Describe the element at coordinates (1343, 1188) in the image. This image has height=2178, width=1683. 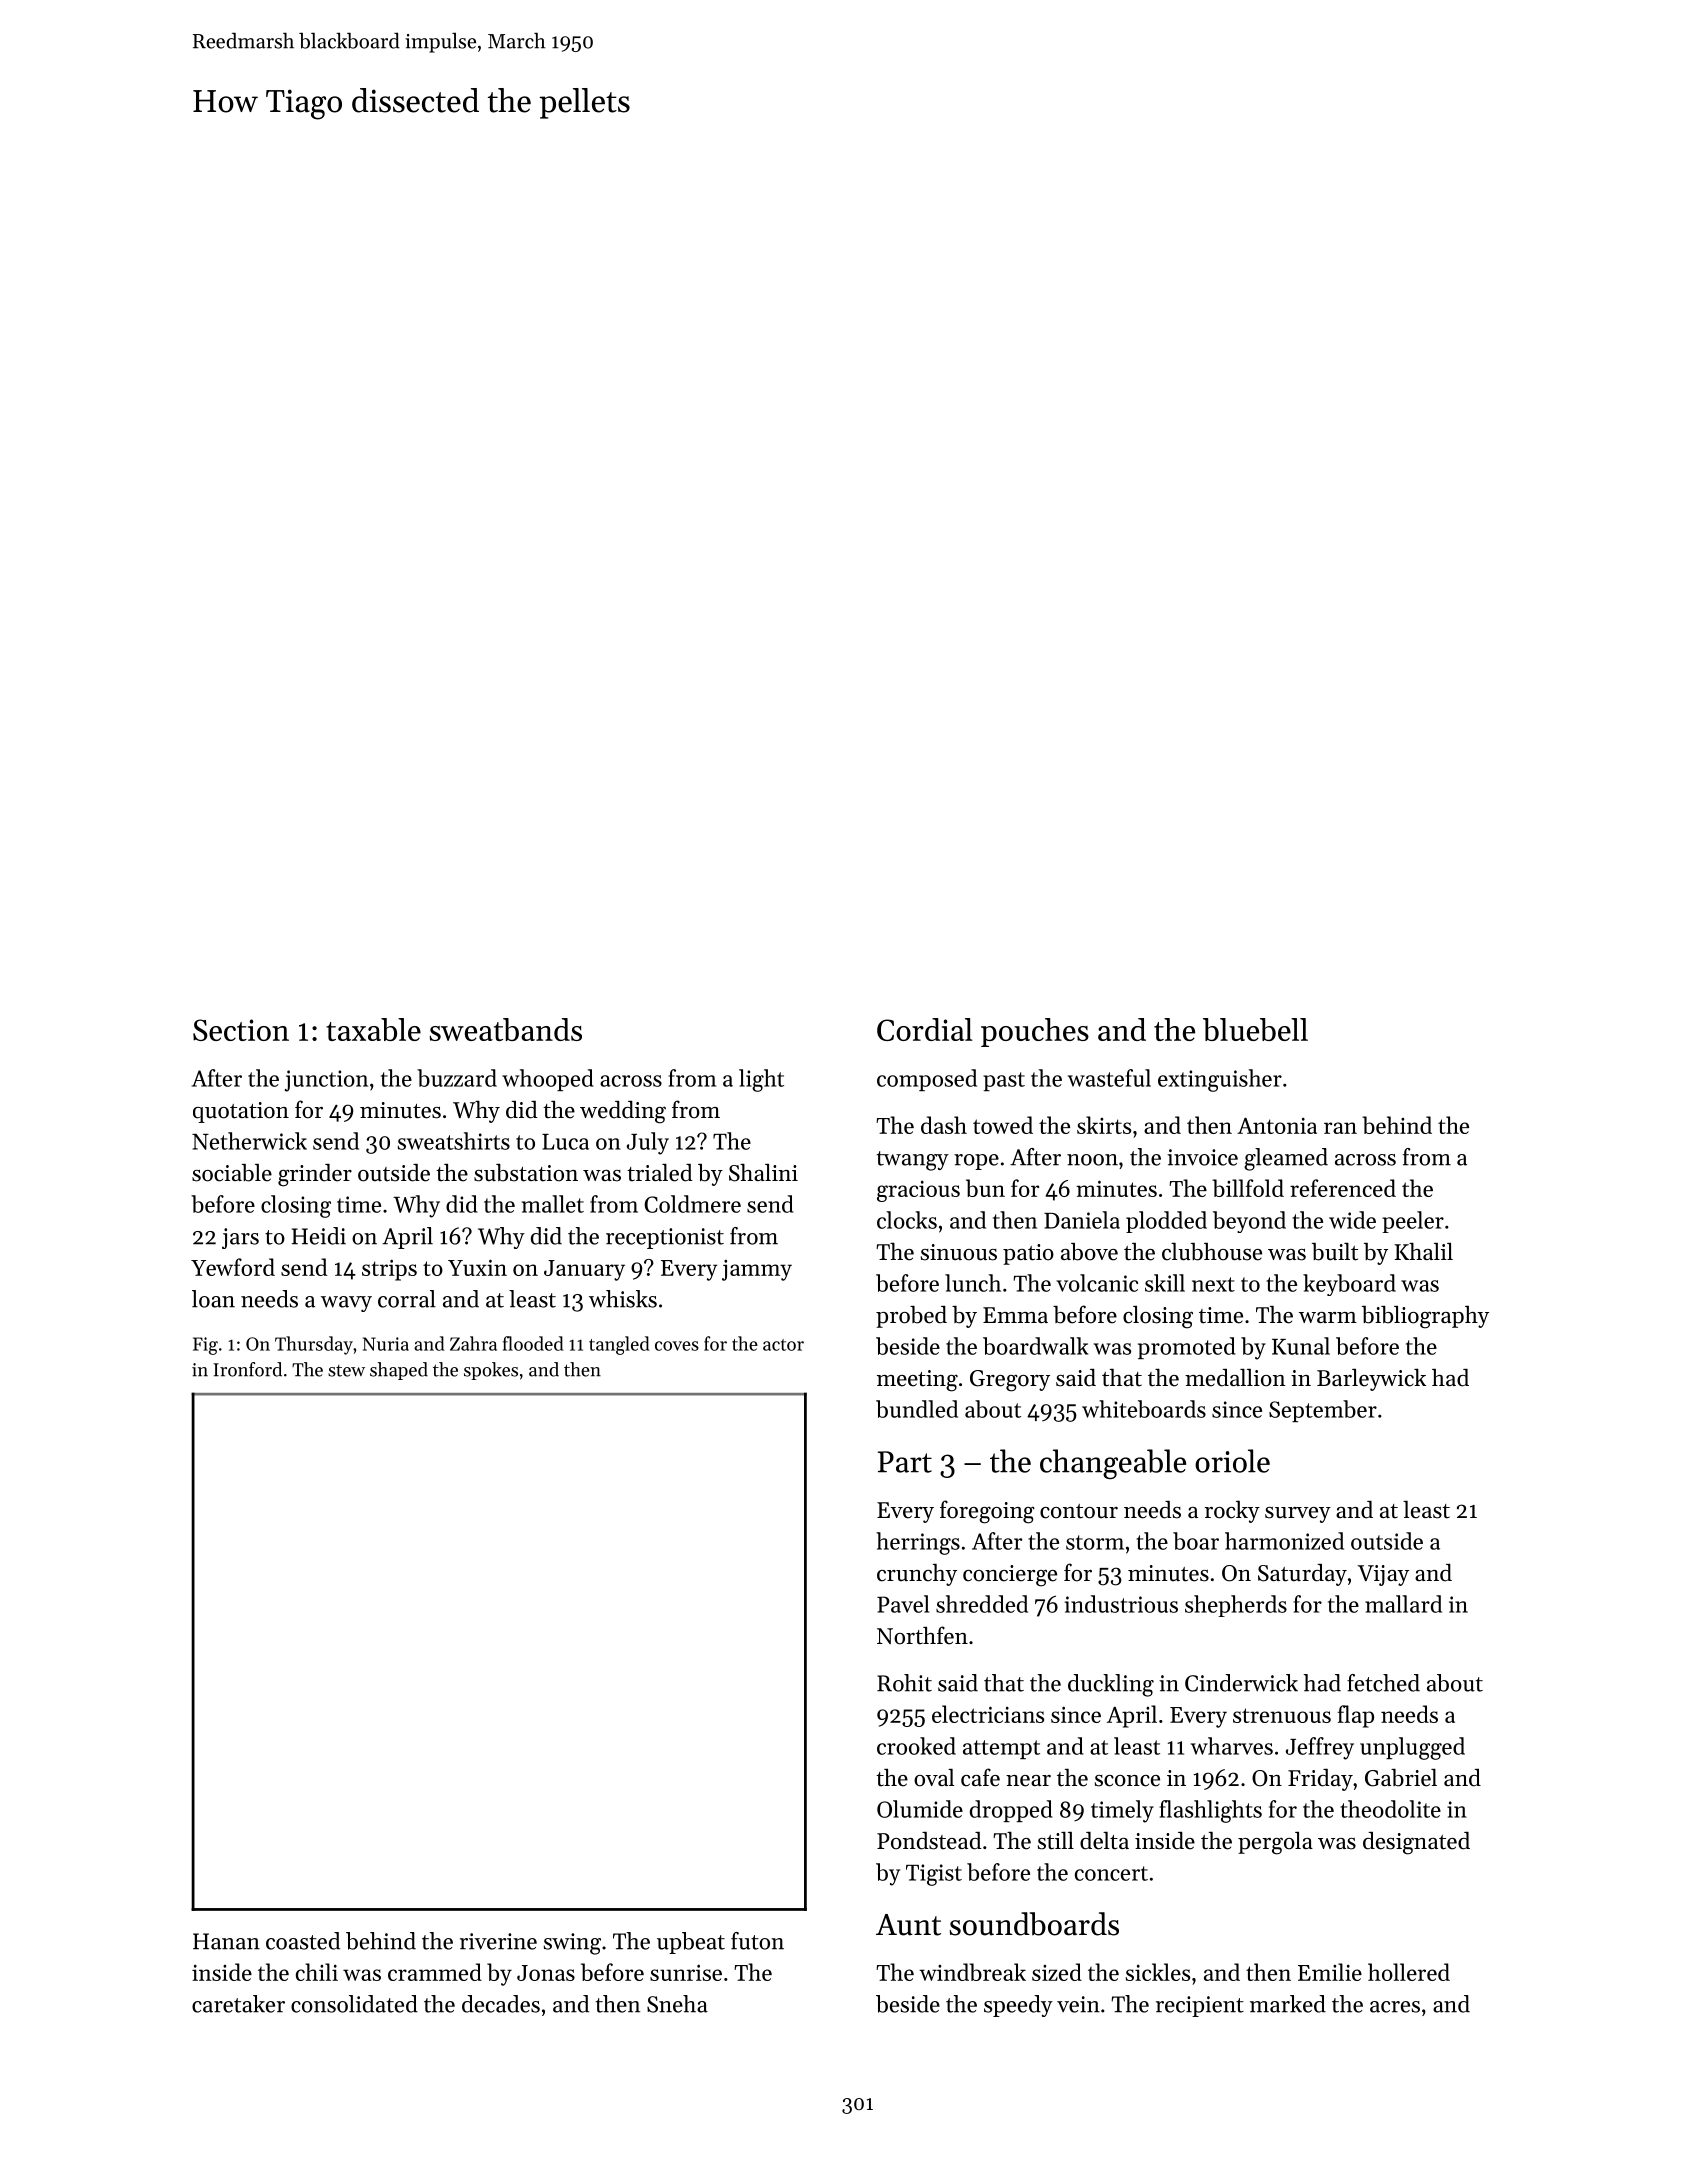
I see `referenced` at that location.
